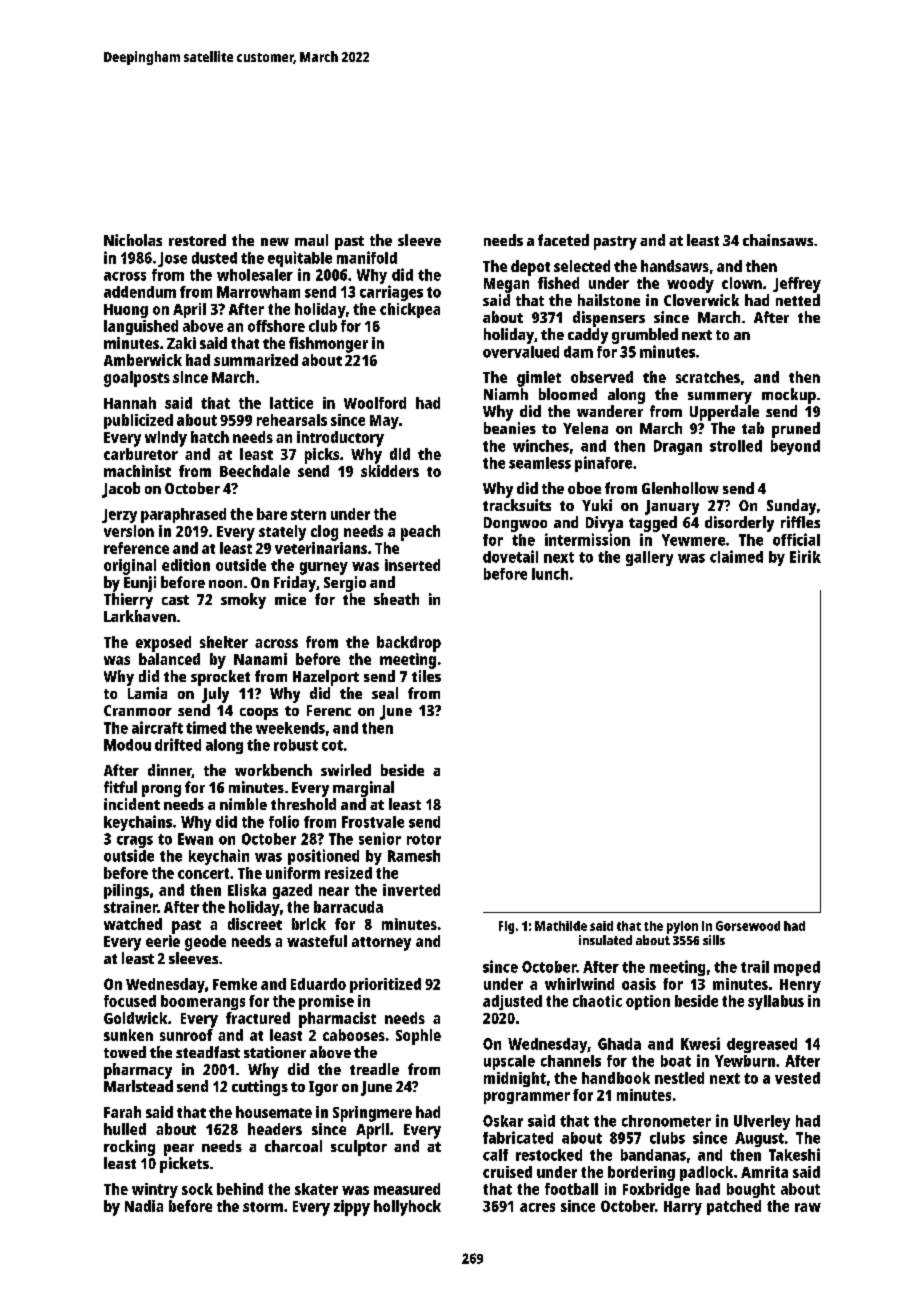  I want to click on chainsaws, so click(778, 240).
